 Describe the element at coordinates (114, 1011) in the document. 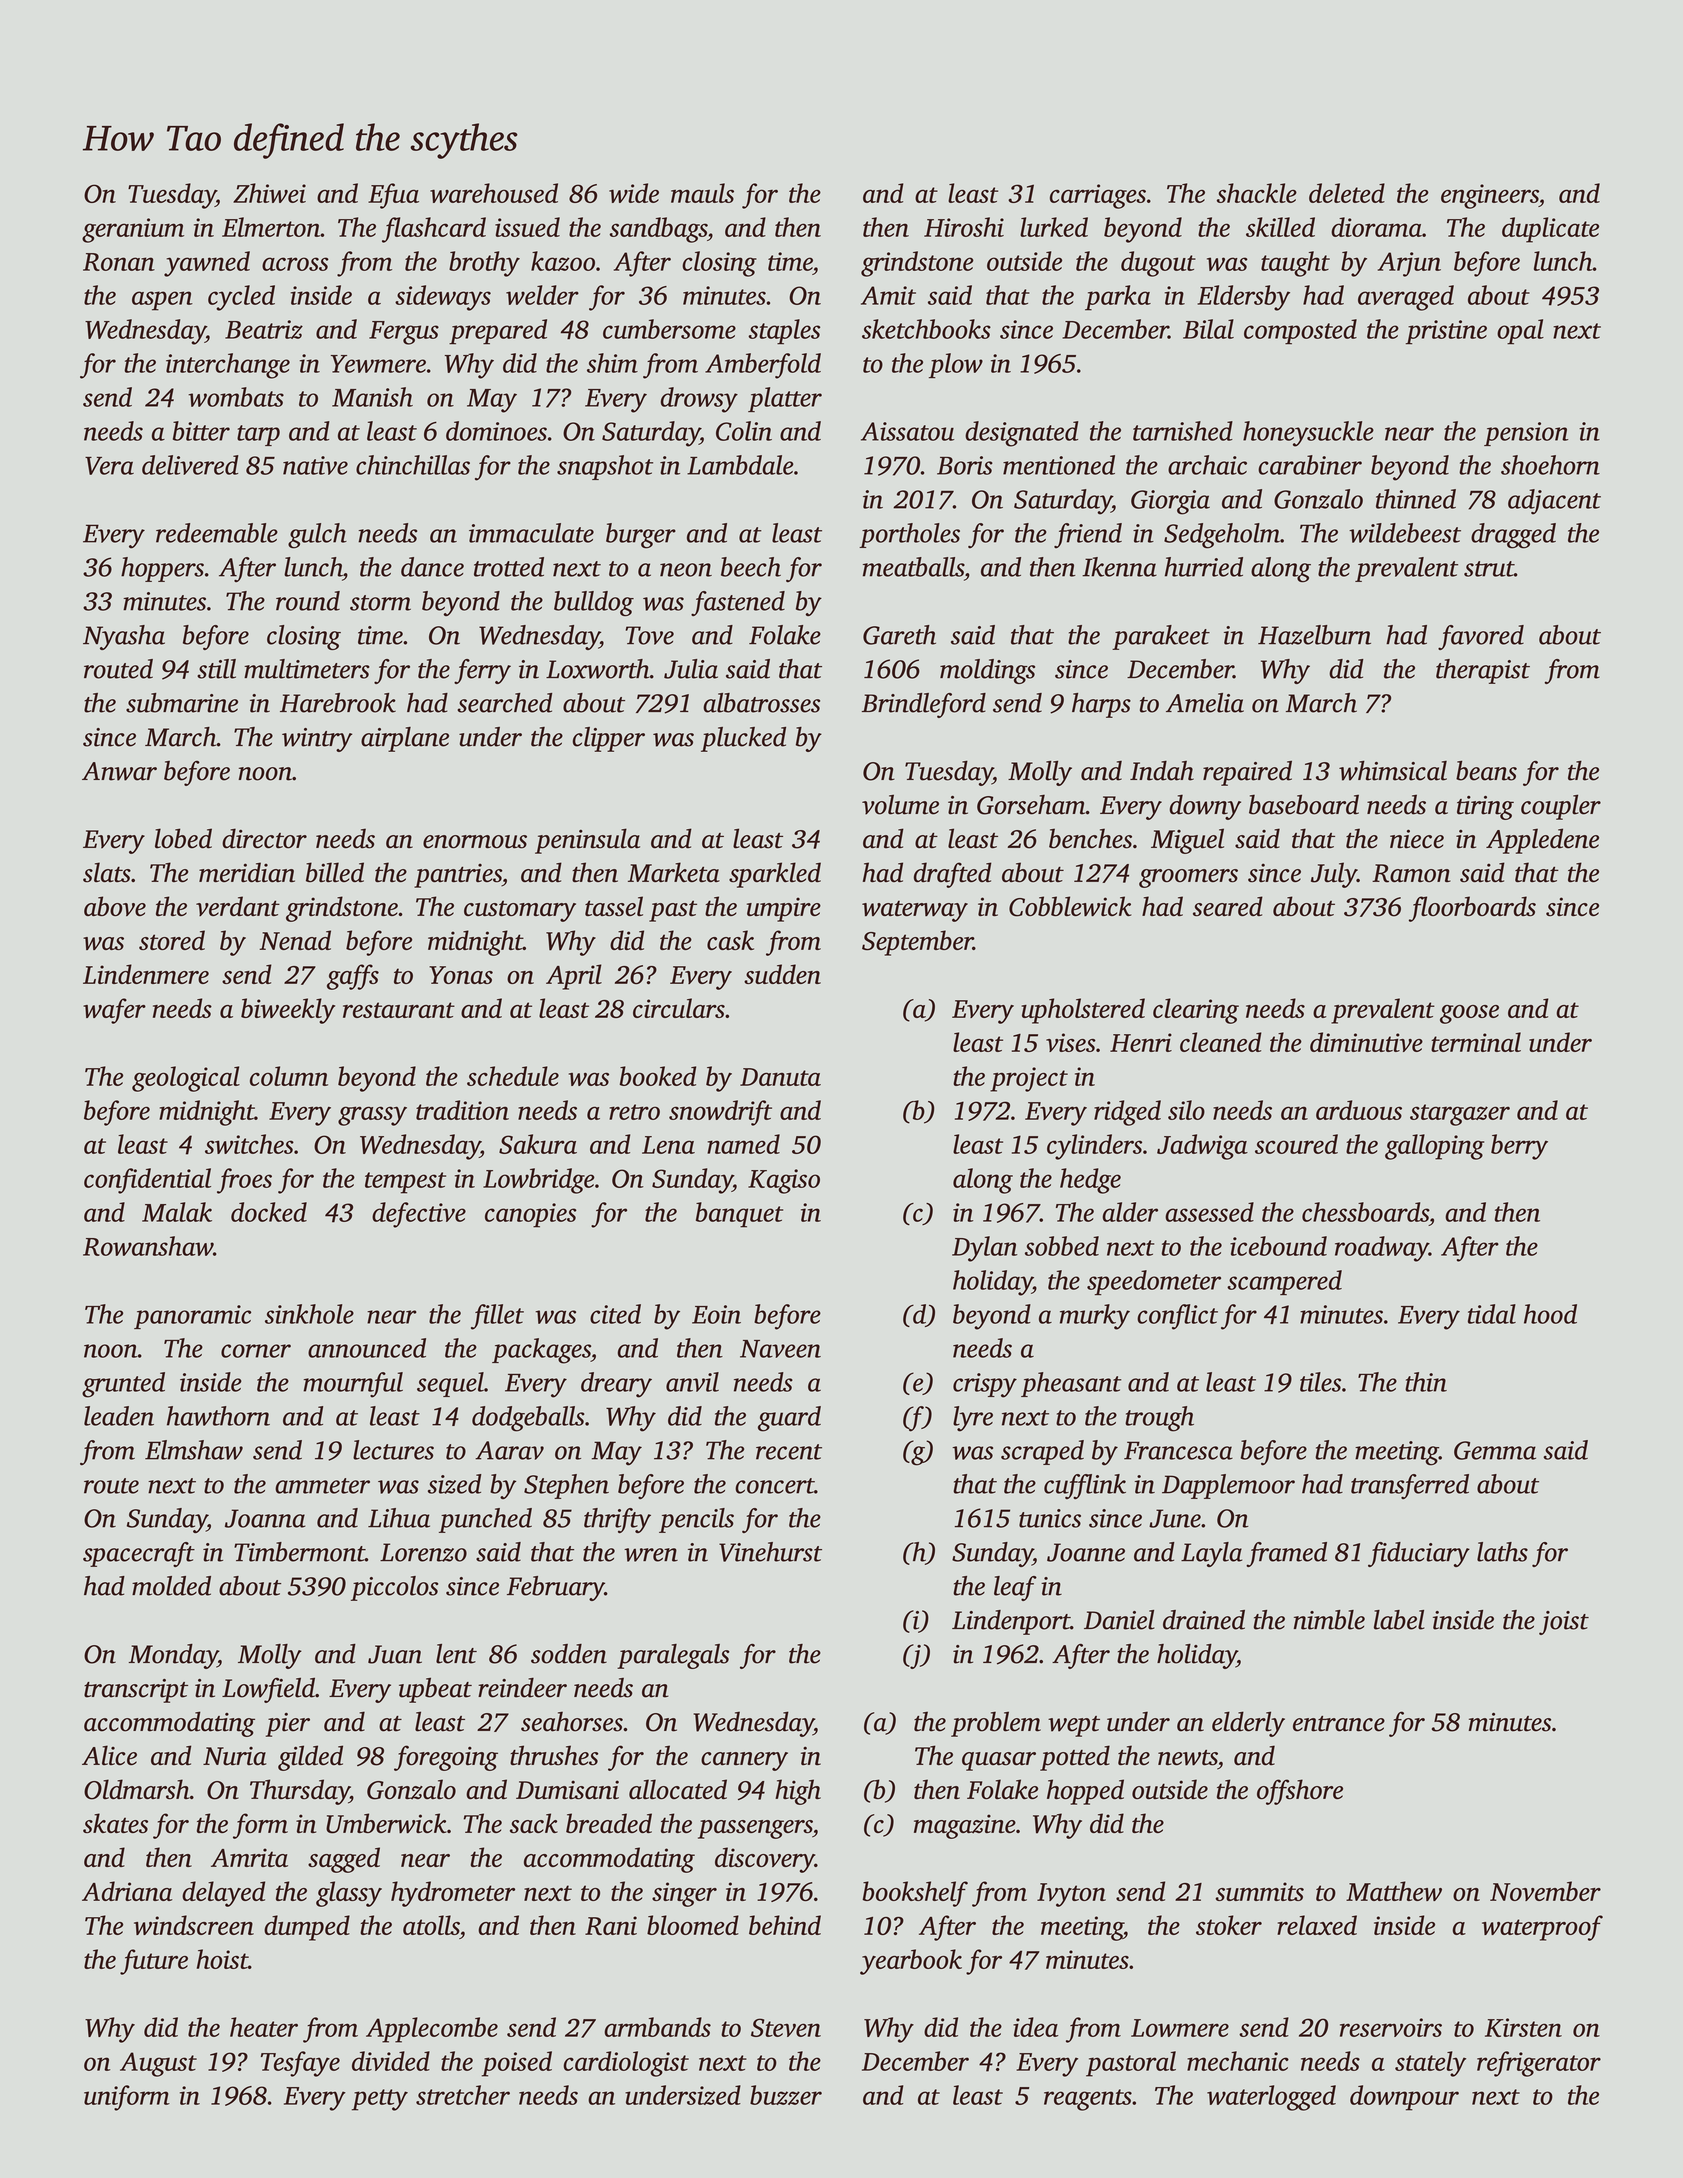

I see `wafer` at that location.
